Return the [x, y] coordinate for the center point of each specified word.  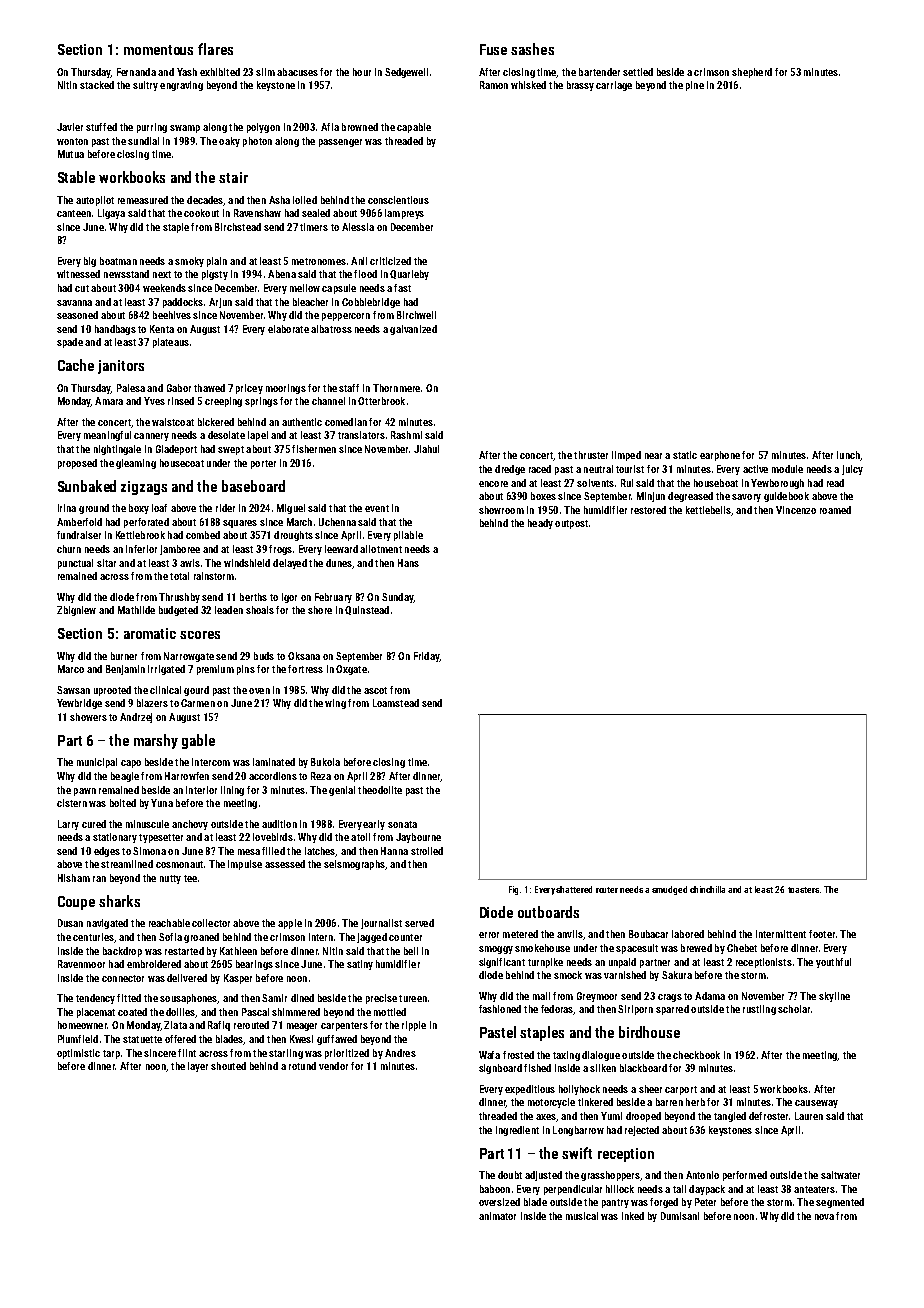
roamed [835, 510]
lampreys [404, 214]
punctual [75, 564]
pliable [408, 536]
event [377, 508]
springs [261, 402]
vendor [333, 1066]
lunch [848, 455]
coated [132, 1012]
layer [198, 1067]
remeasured [143, 200]
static [685, 455]
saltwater [840, 1175]
